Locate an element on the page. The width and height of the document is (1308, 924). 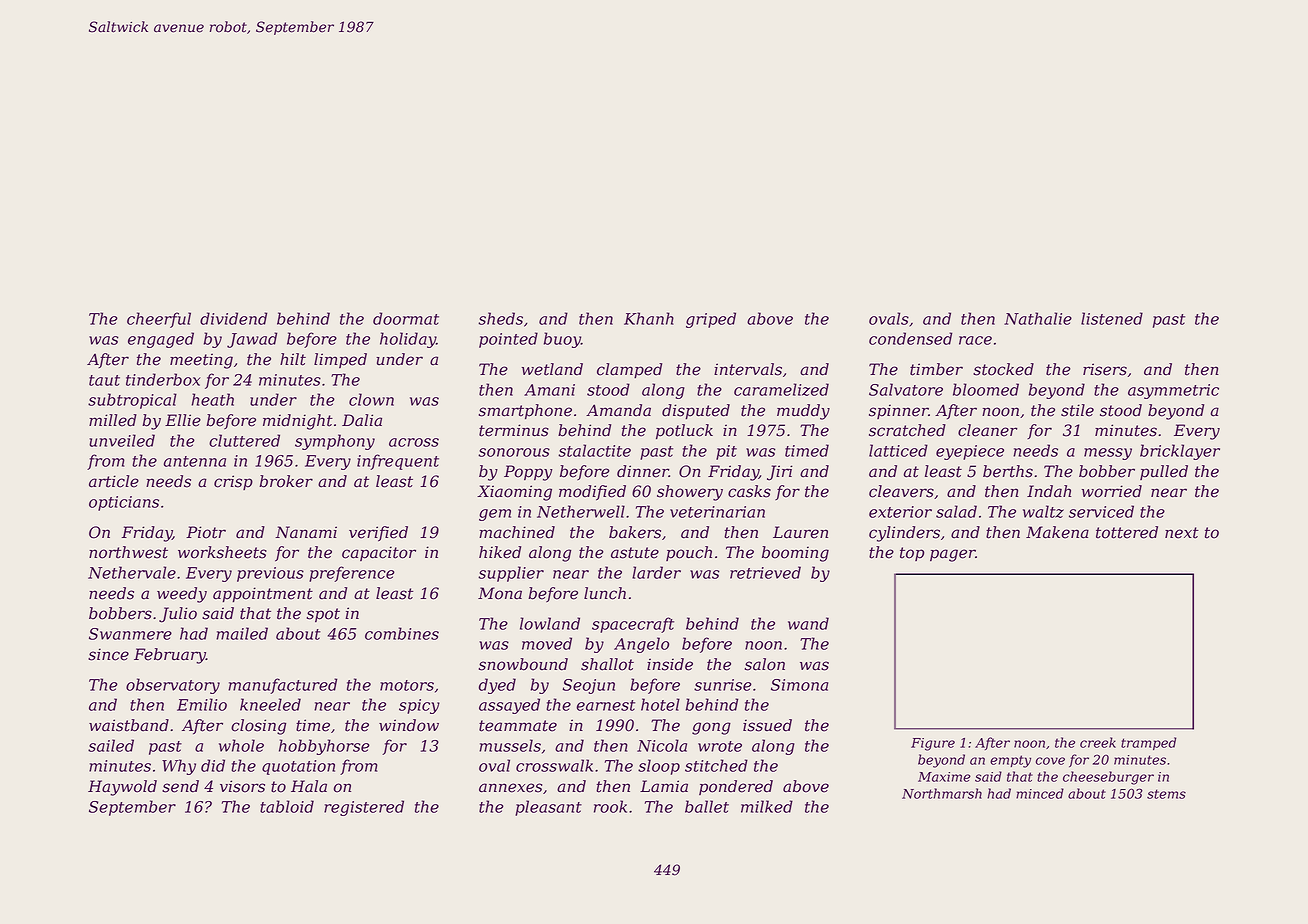
opticians is located at coordinates (124, 503).
